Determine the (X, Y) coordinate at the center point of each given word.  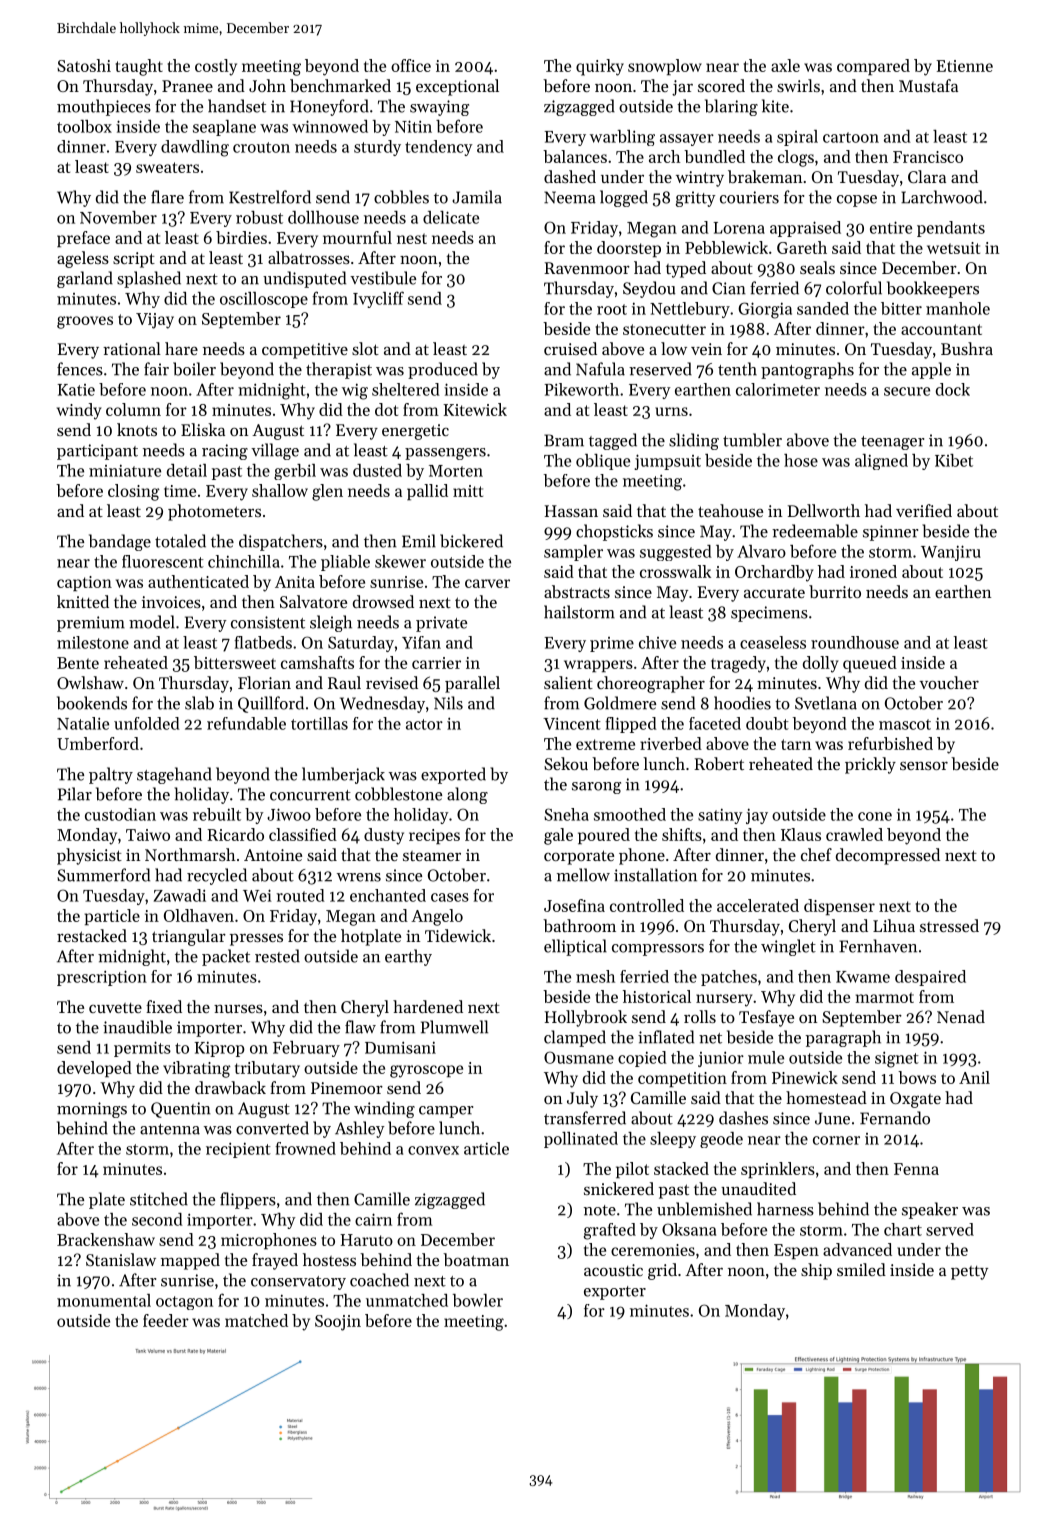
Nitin (413, 126)
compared (873, 67)
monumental (104, 1300)
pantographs (807, 370)
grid (662, 1271)
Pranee (187, 86)
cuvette (115, 1008)
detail (187, 470)
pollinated (581, 1140)
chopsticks (614, 532)
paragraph (843, 1038)
